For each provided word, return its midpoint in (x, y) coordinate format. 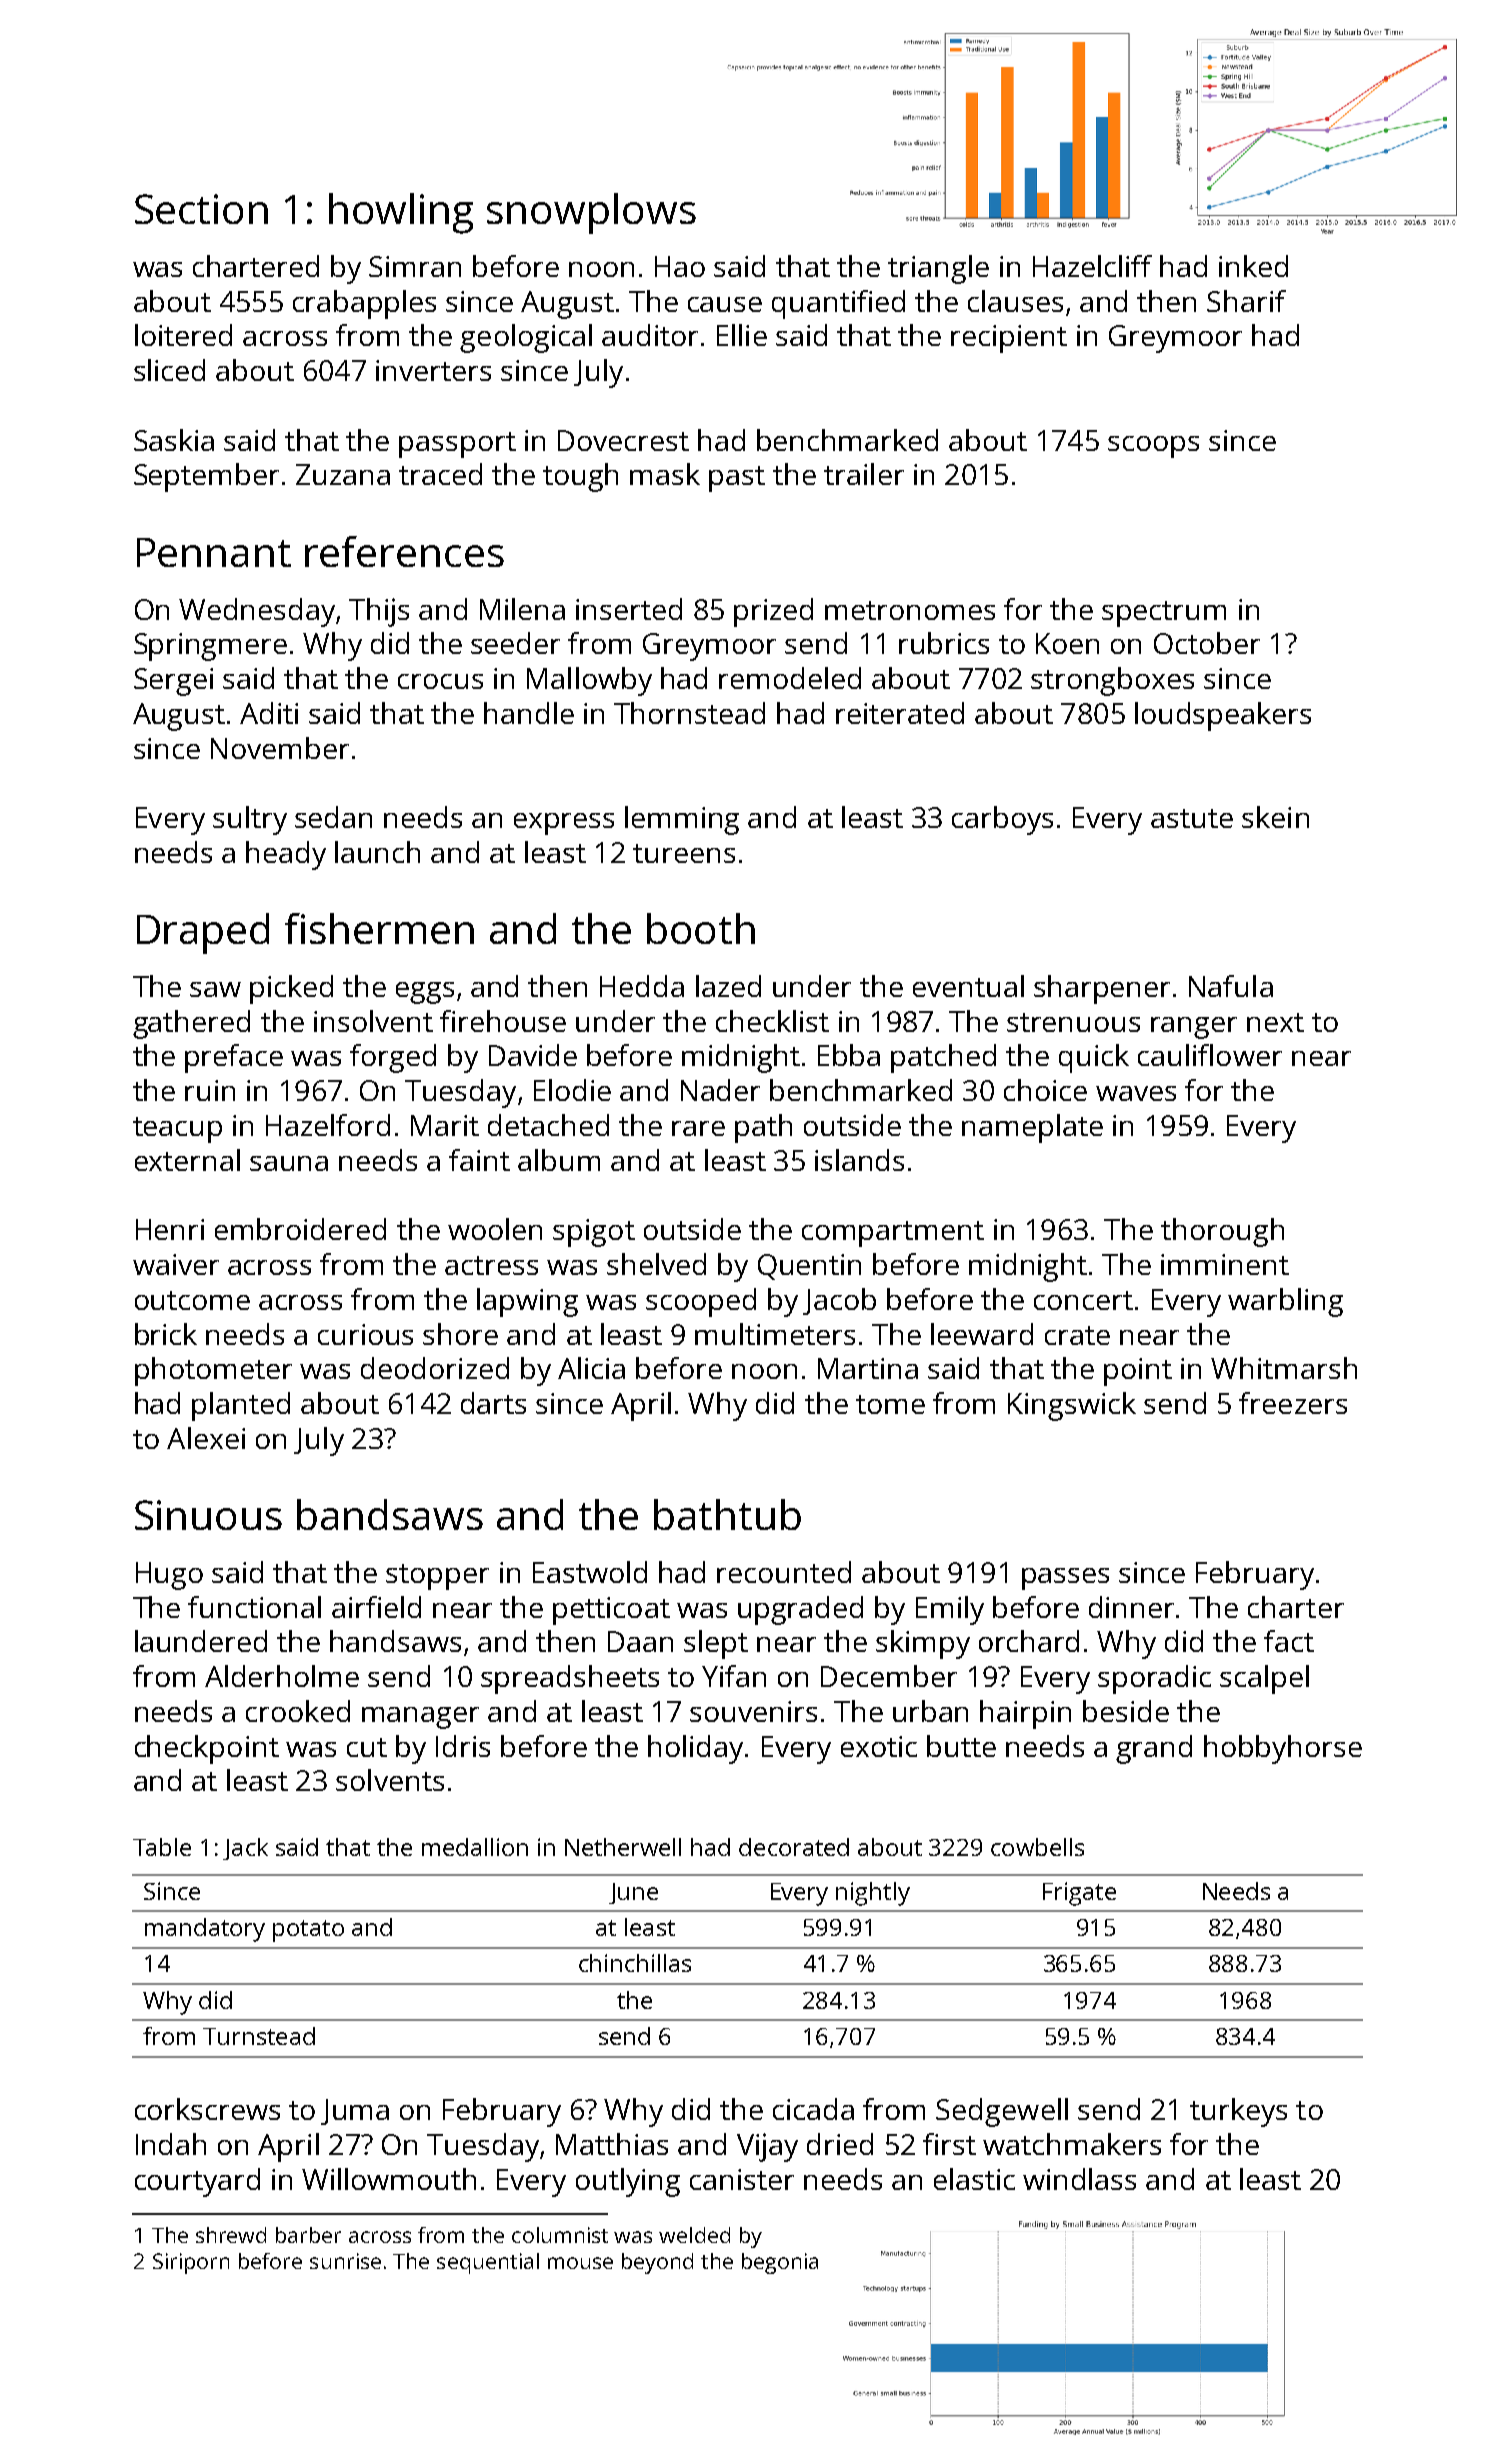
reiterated (900, 713)
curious (365, 1334)
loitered (183, 335)
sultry (250, 820)
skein (1275, 817)
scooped (701, 1302)
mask (665, 474)
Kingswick (1072, 1406)
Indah (171, 2144)
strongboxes (1112, 681)
